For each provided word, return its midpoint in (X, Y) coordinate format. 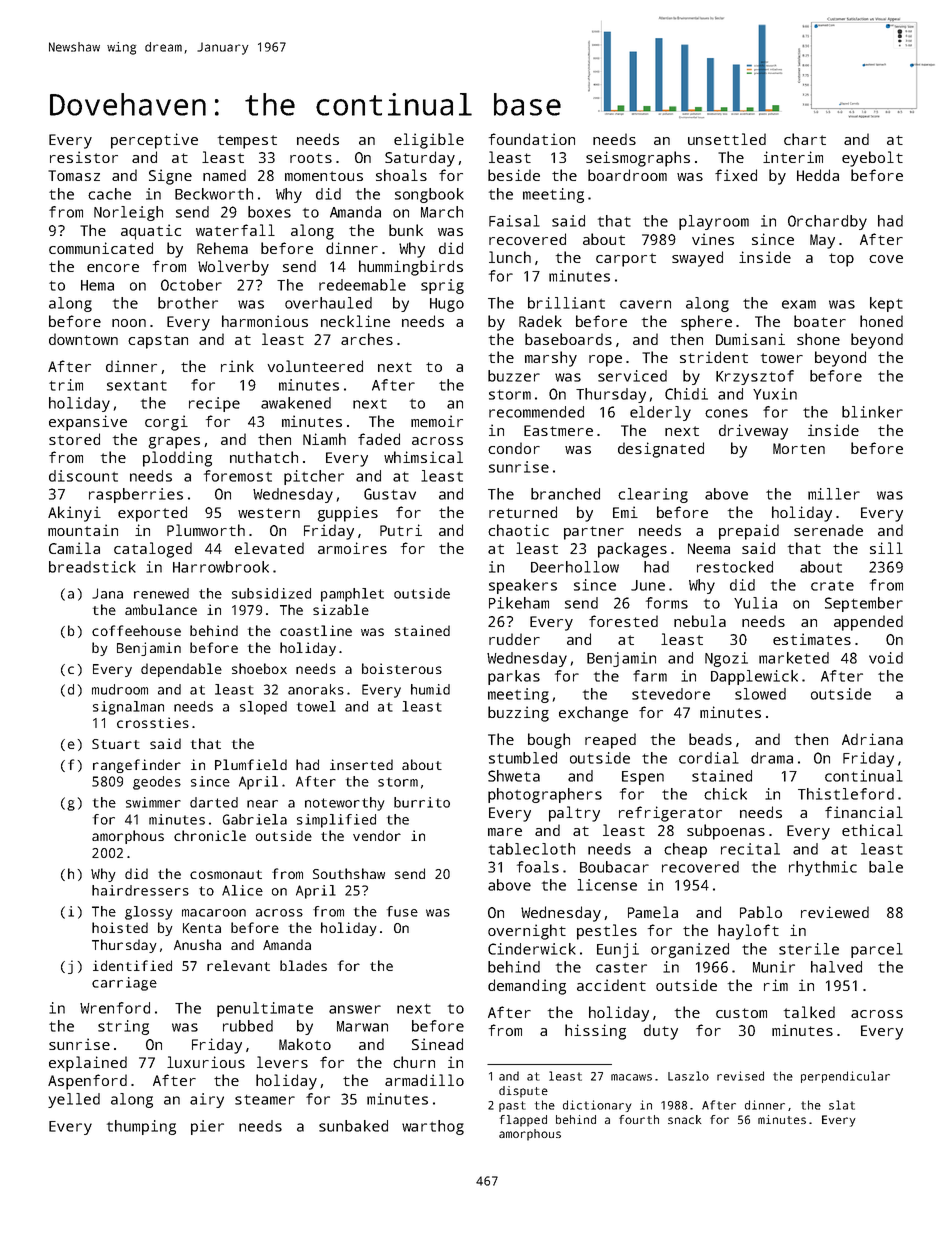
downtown (83, 339)
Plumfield (251, 764)
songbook (429, 195)
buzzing (518, 714)
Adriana (872, 739)
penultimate (265, 1009)
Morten (799, 448)
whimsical (423, 457)
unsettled (727, 139)
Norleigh (128, 213)
